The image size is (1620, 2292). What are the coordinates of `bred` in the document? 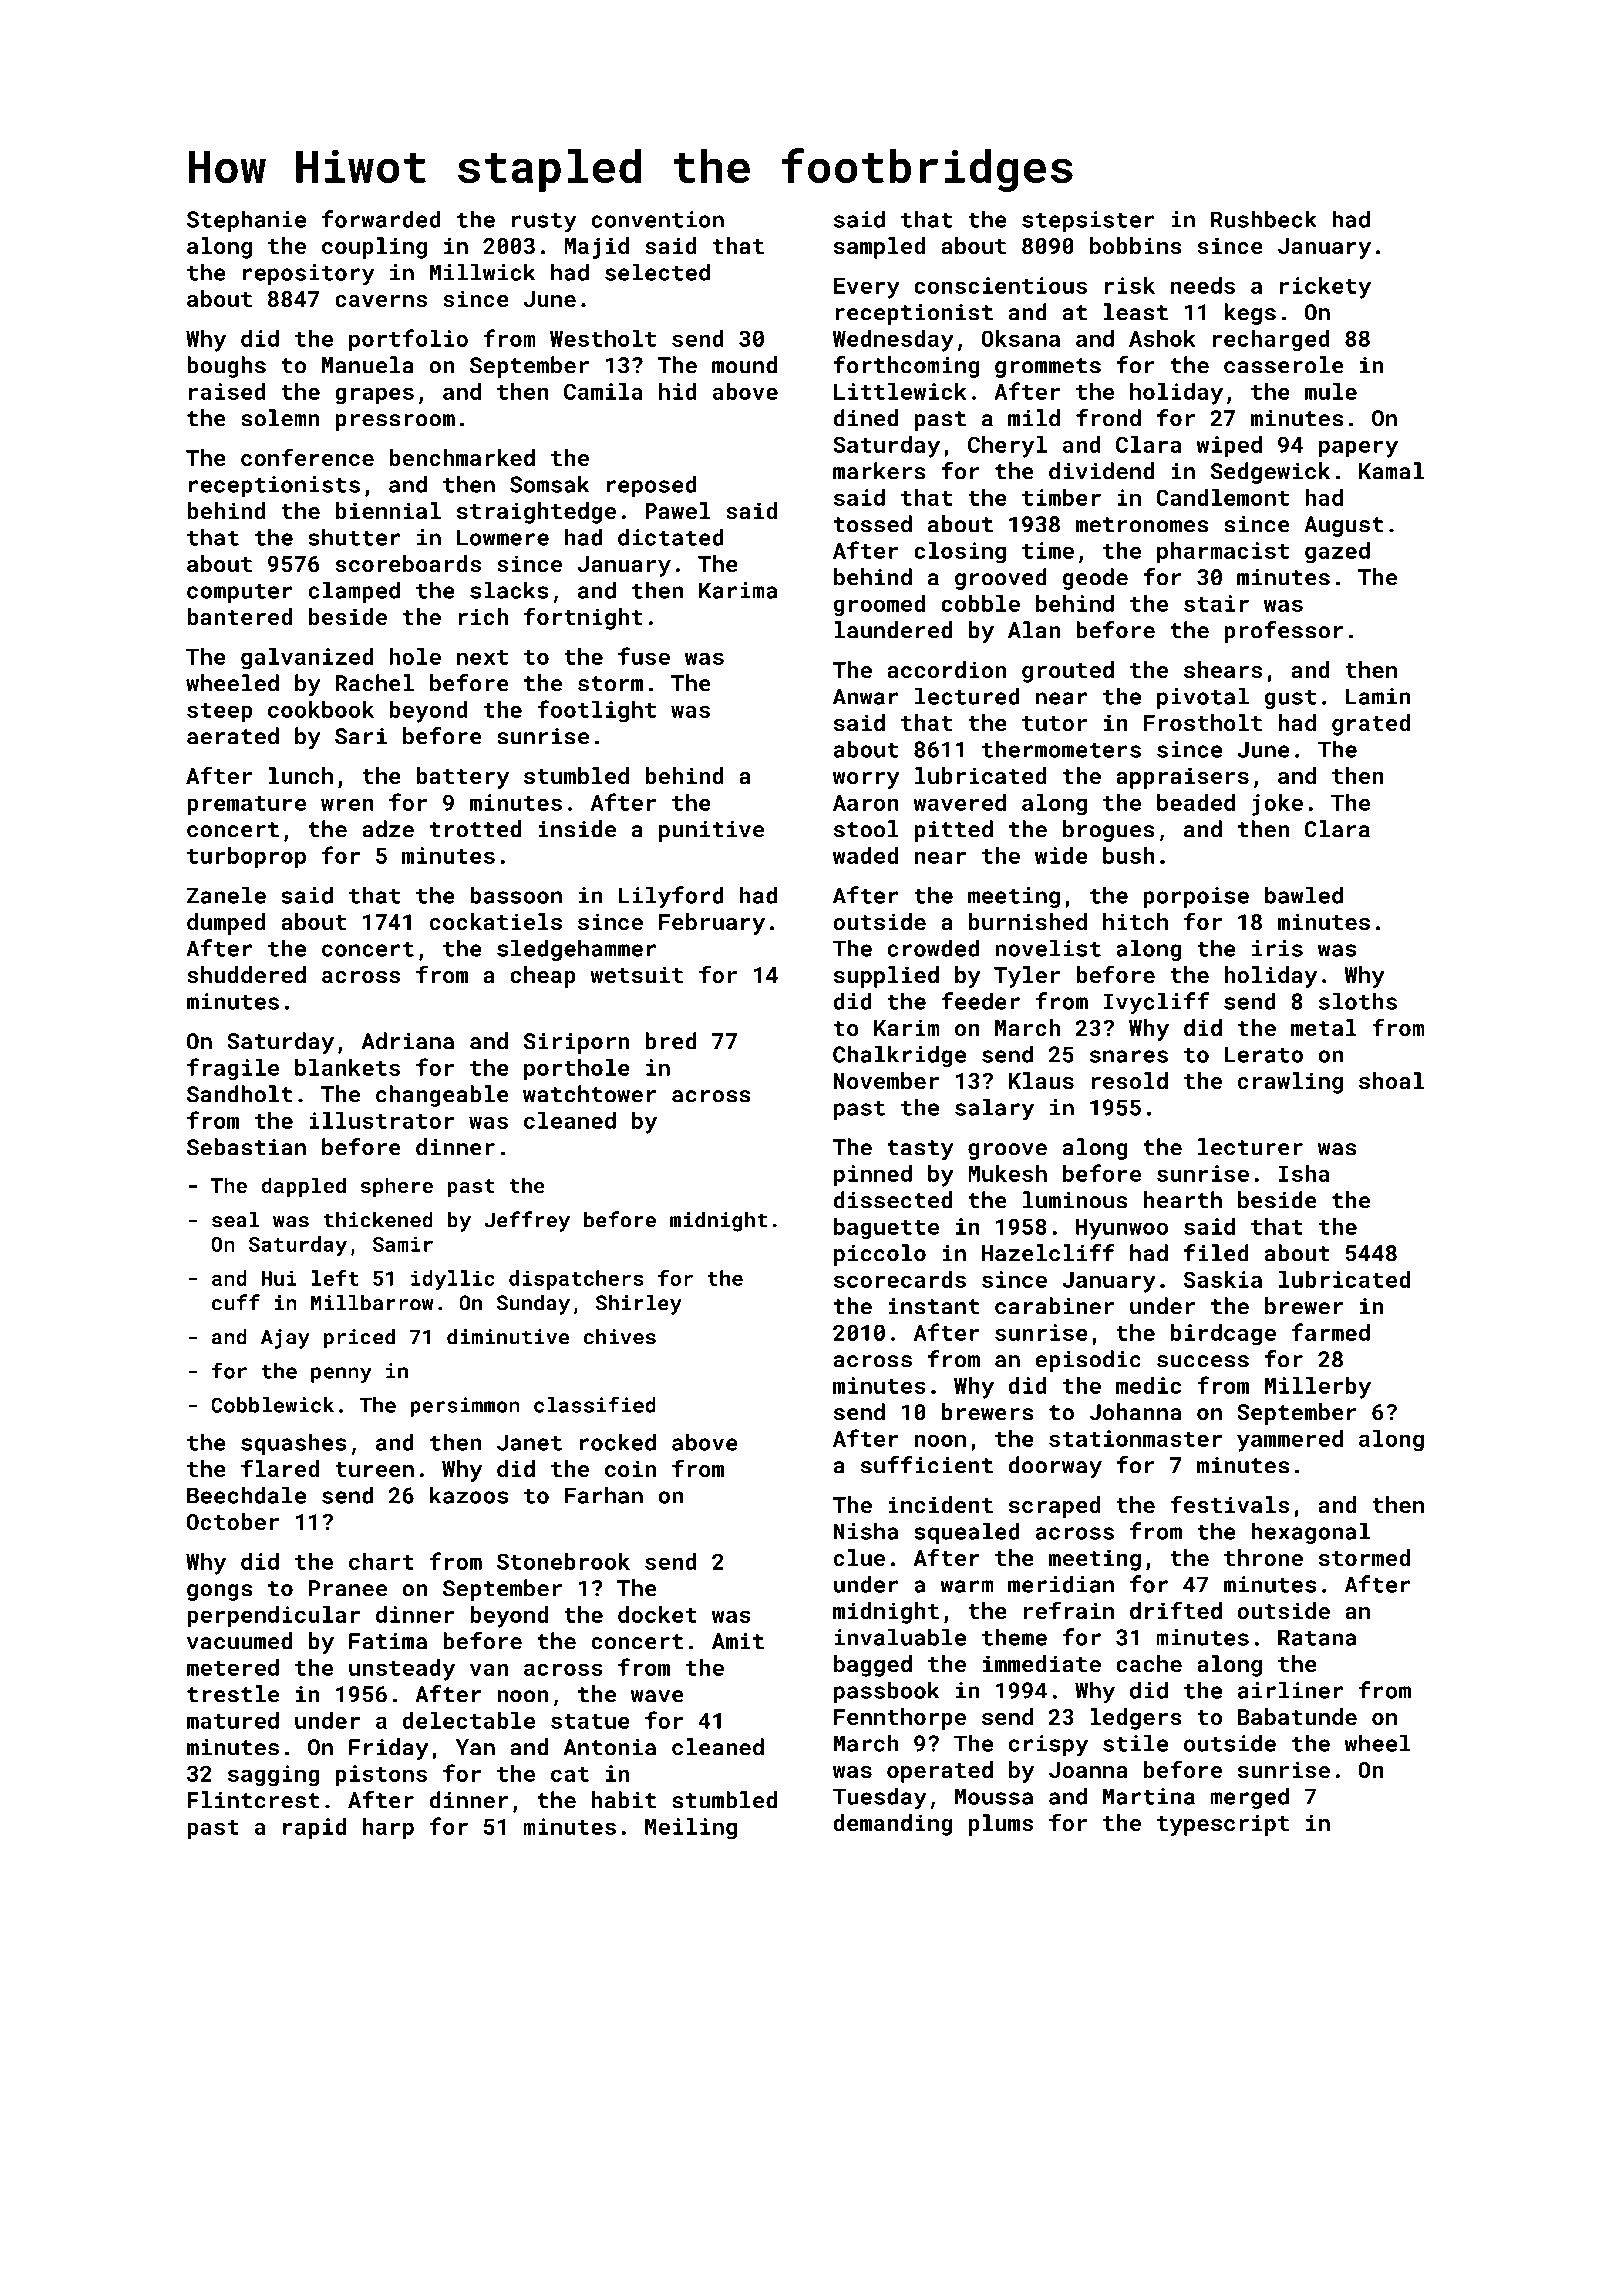 It's located at (671, 1041).
